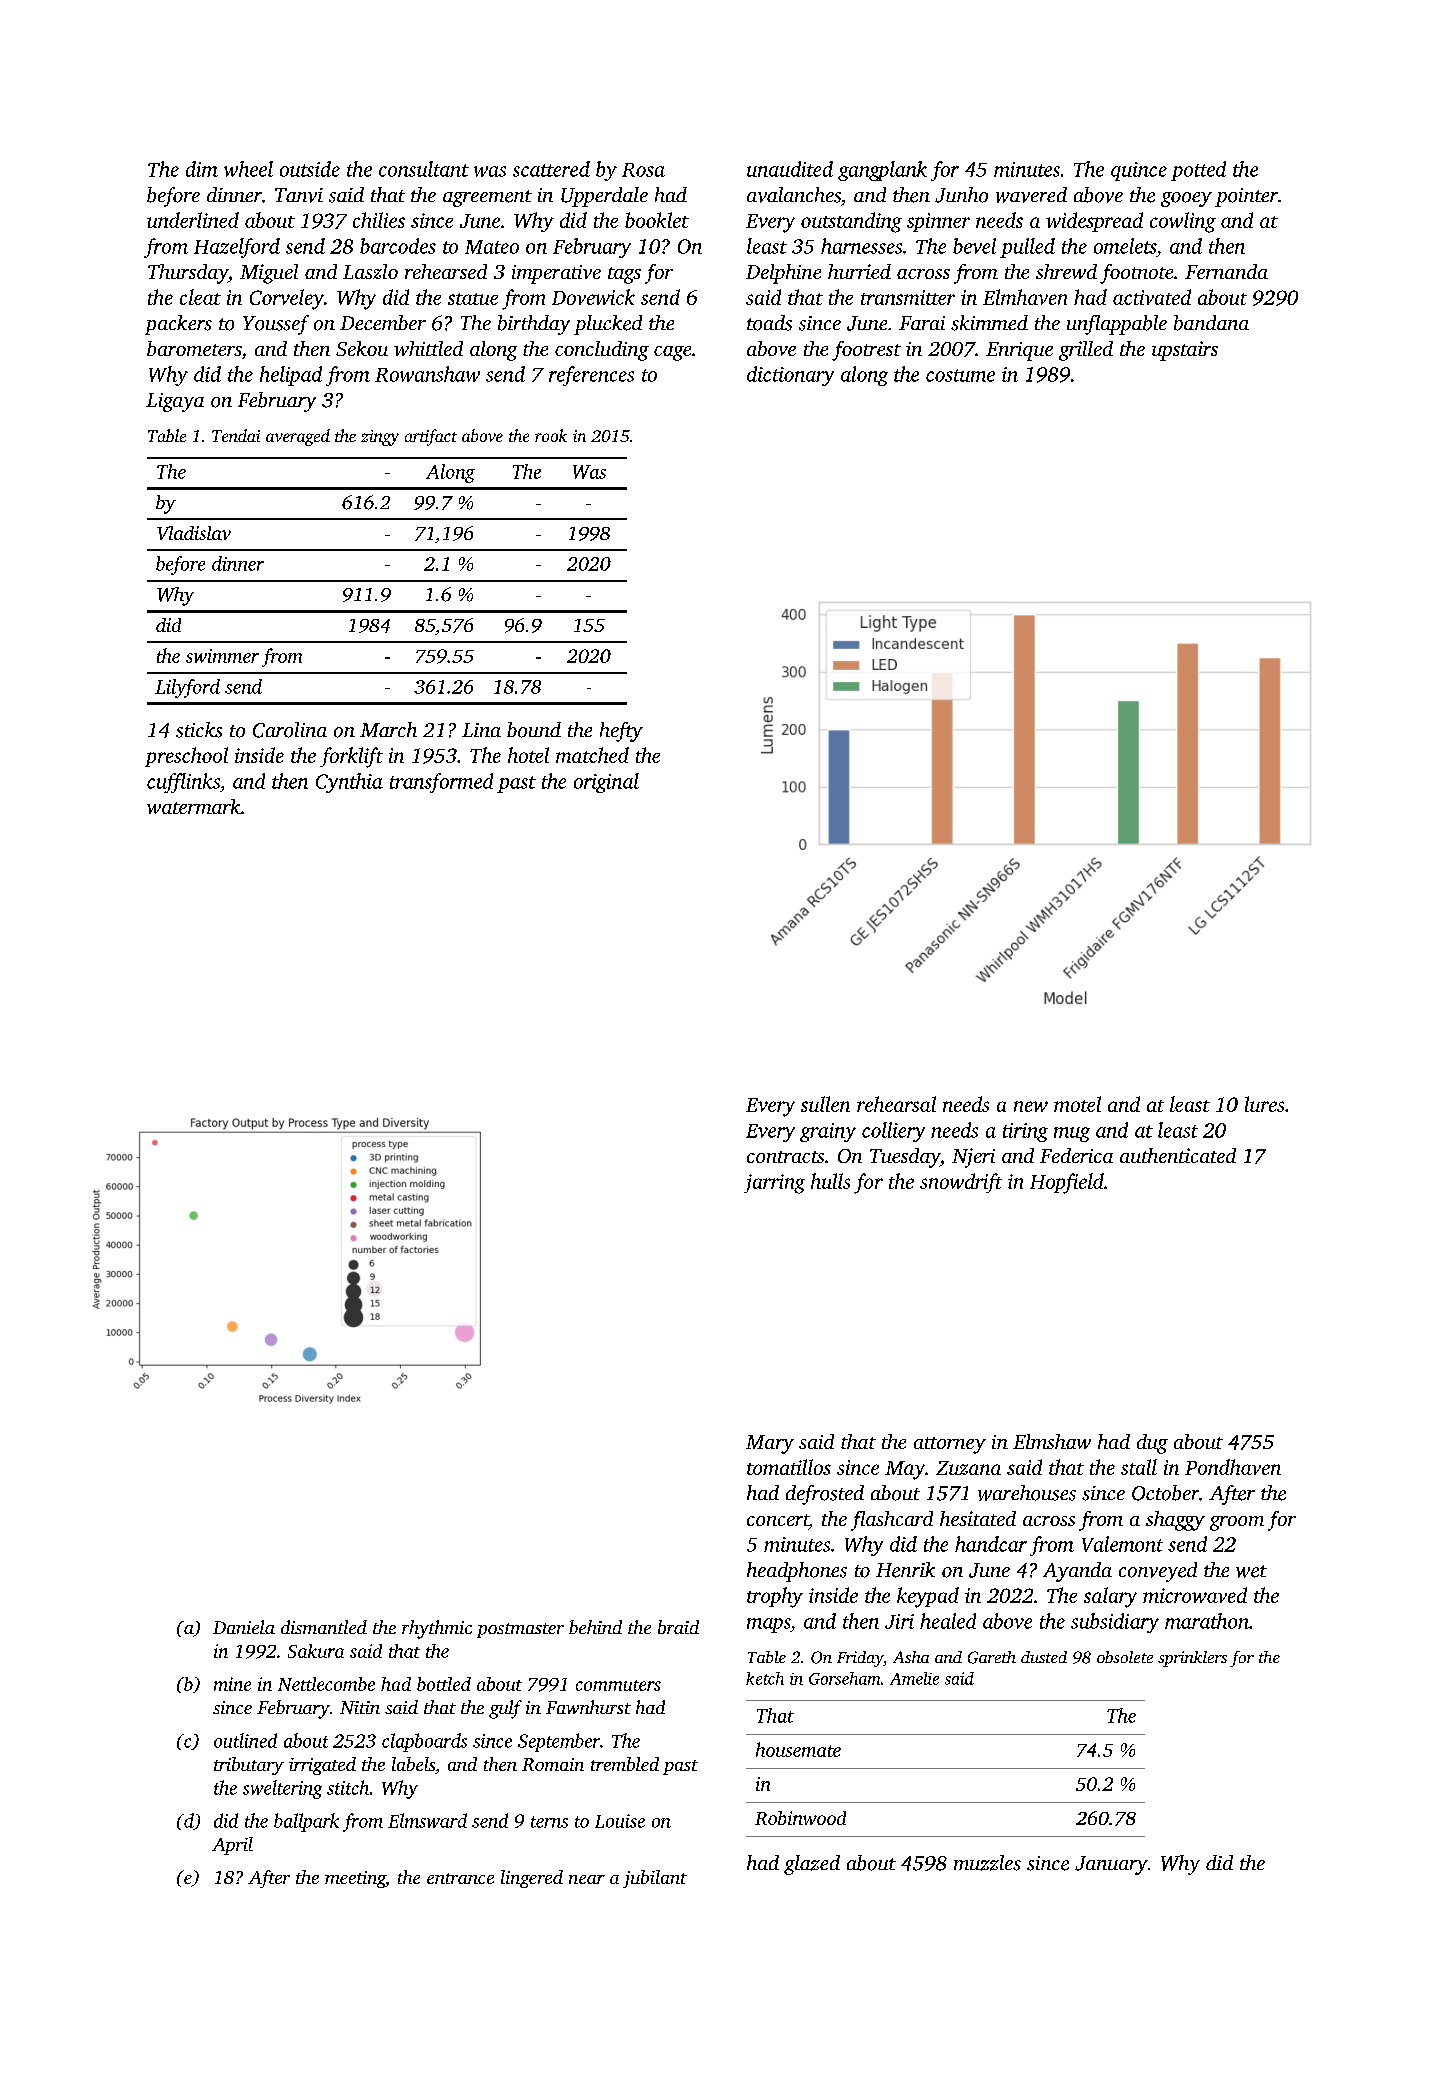 This document has height=2100, width=1450. Describe the element at coordinates (194, 806) in the document. I see `watermark` at that location.
